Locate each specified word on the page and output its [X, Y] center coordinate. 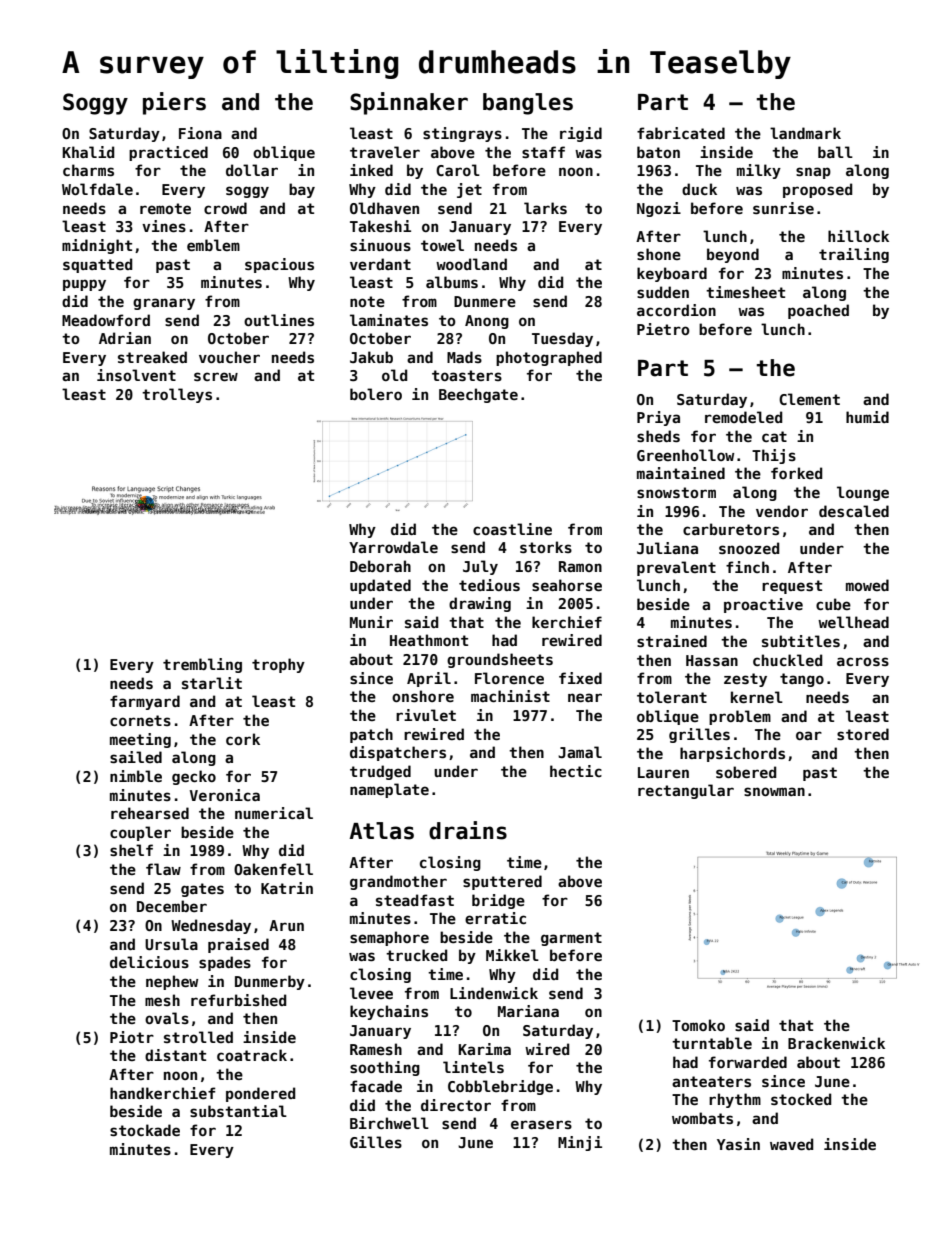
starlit [212, 683]
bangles [528, 104]
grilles [699, 735]
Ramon [580, 566]
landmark [805, 133]
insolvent [136, 375]
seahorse [567, 585]
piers [174, 103]
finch [747, 567]
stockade [145, 1130]
